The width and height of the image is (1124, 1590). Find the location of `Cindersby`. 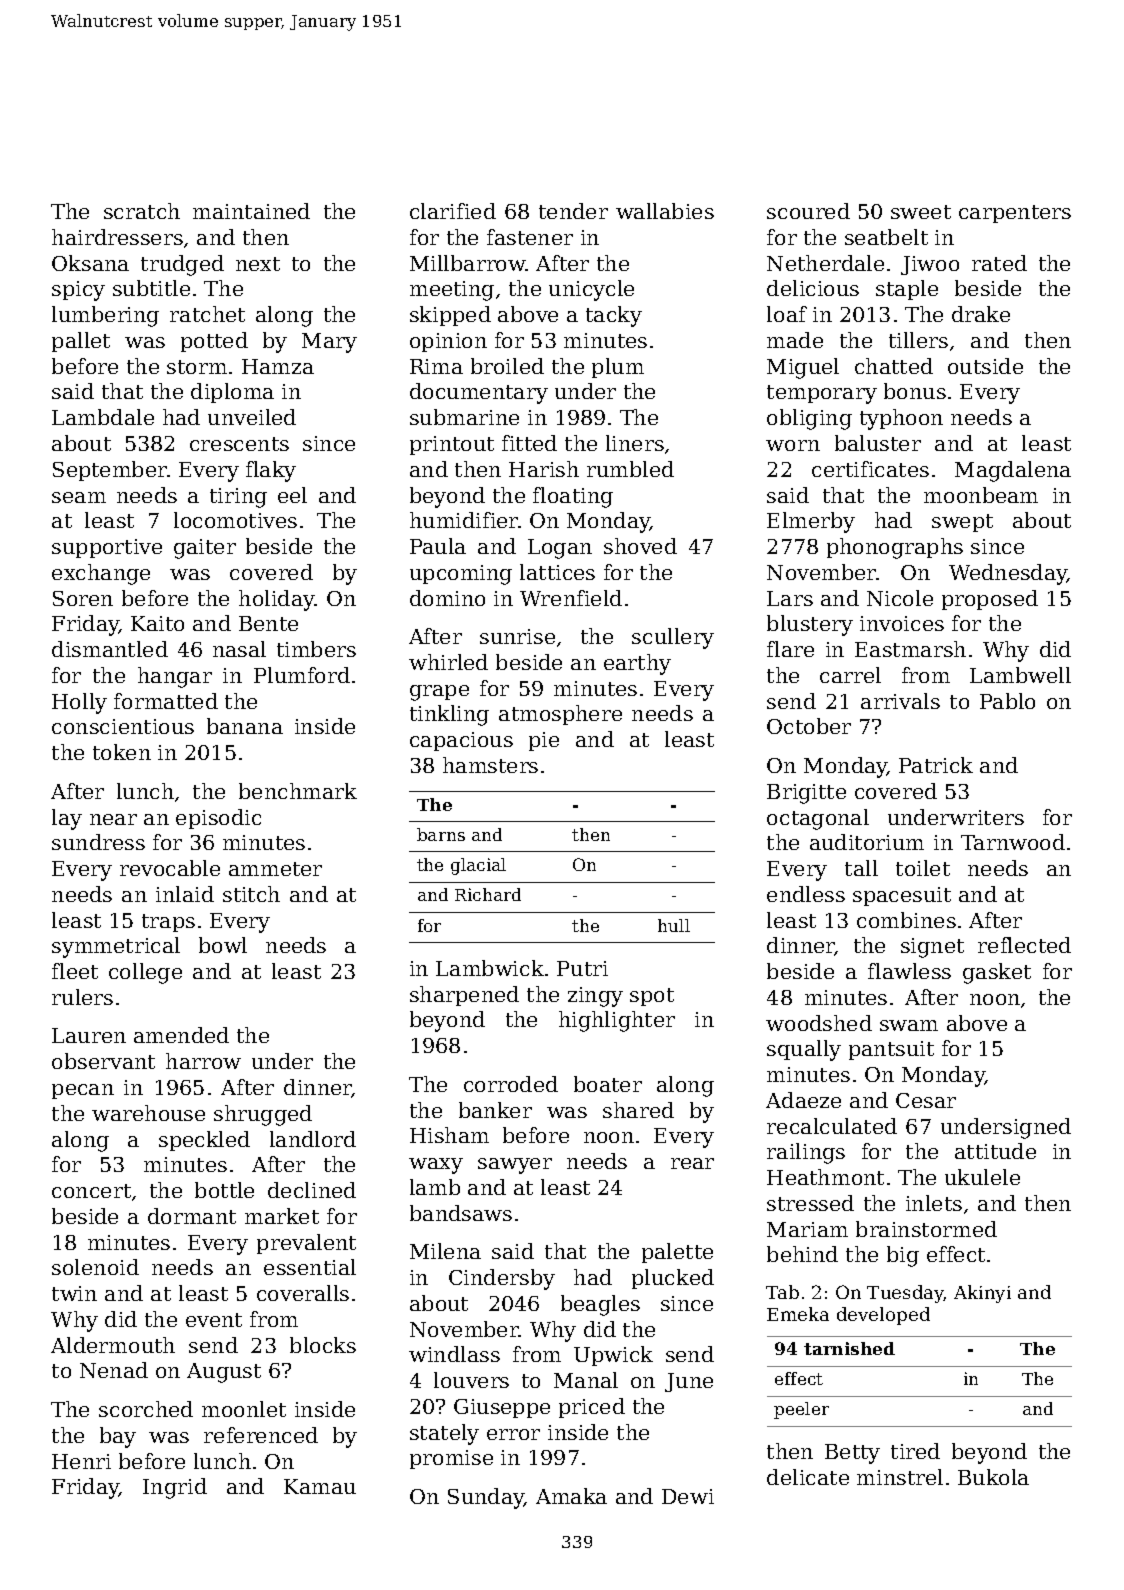

Cindersby is located at coordinates (502, 1279).
